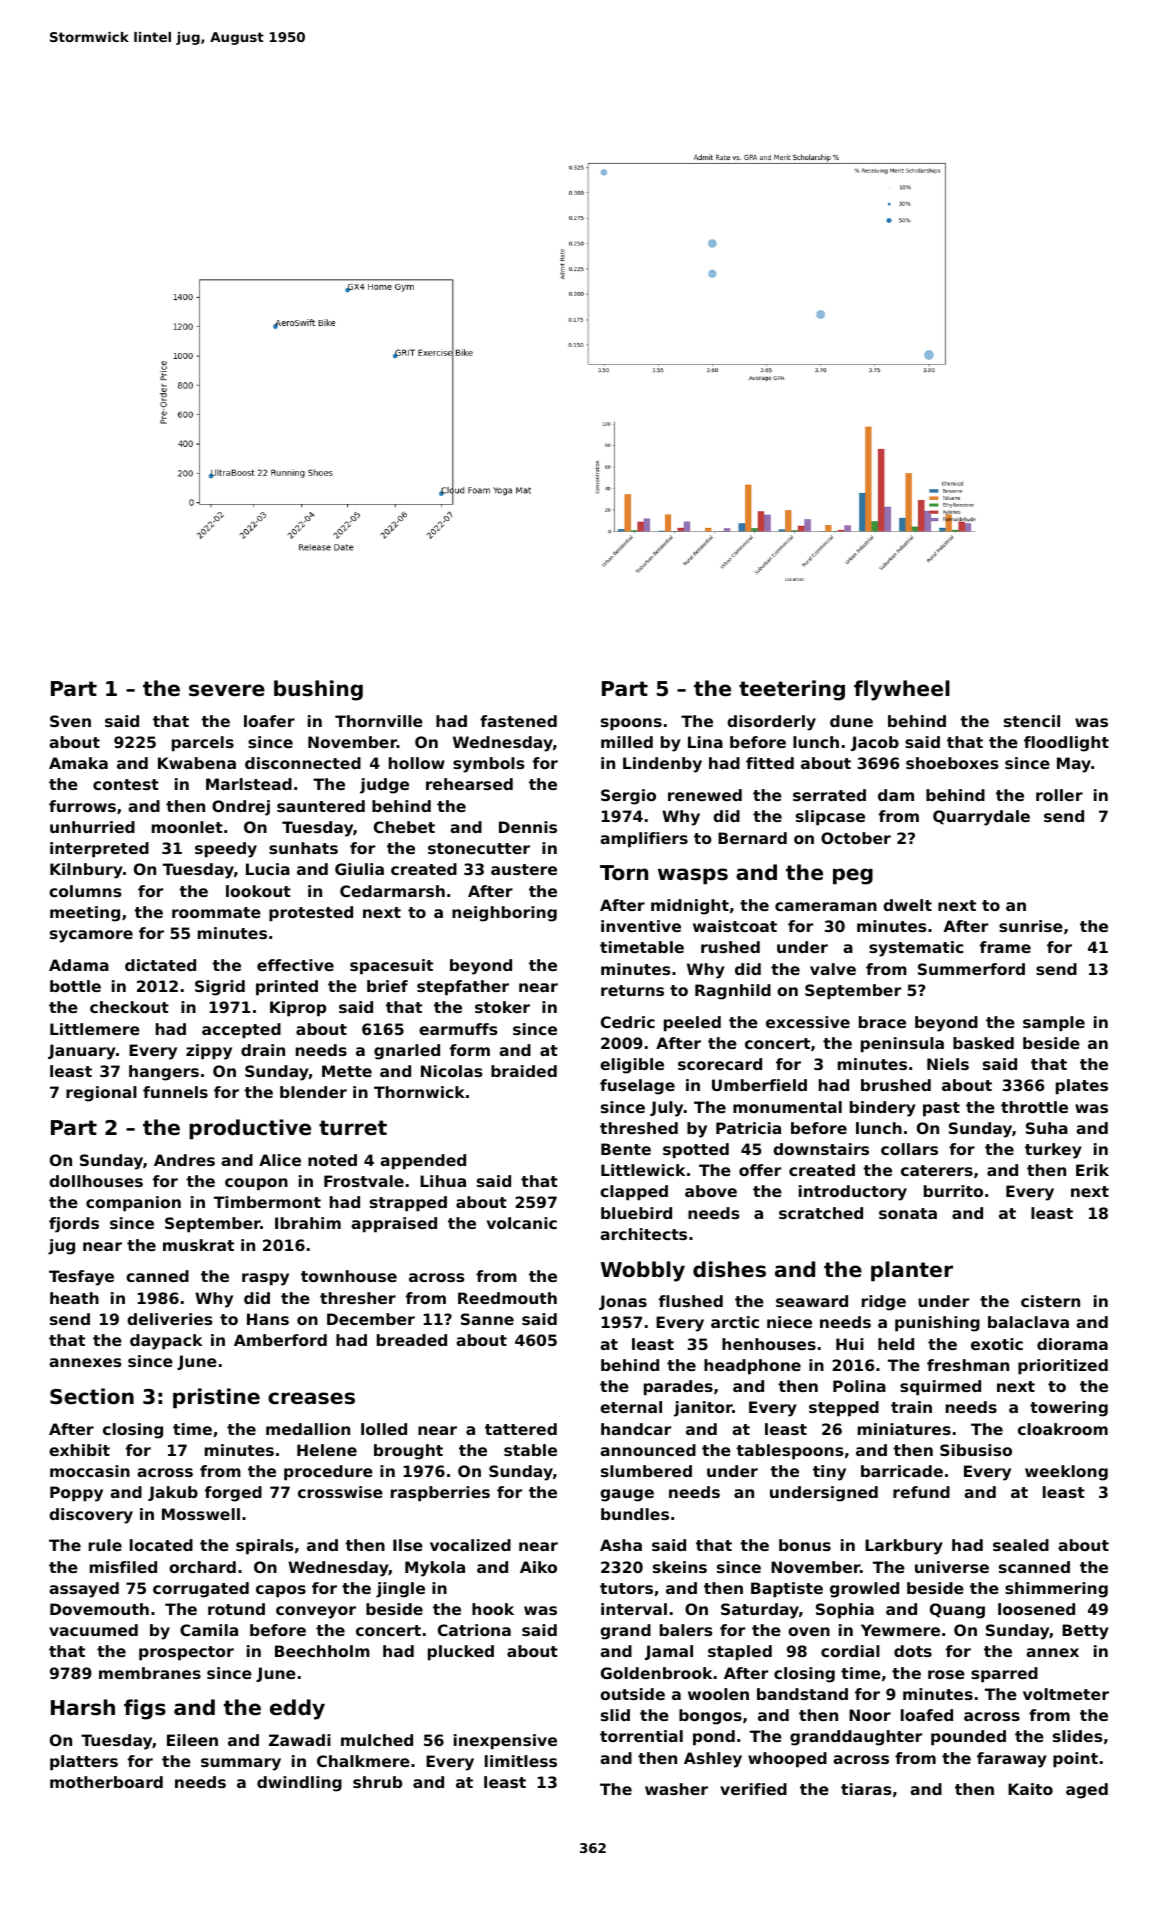  I want to click on Jonas, so click(623, 1302).
